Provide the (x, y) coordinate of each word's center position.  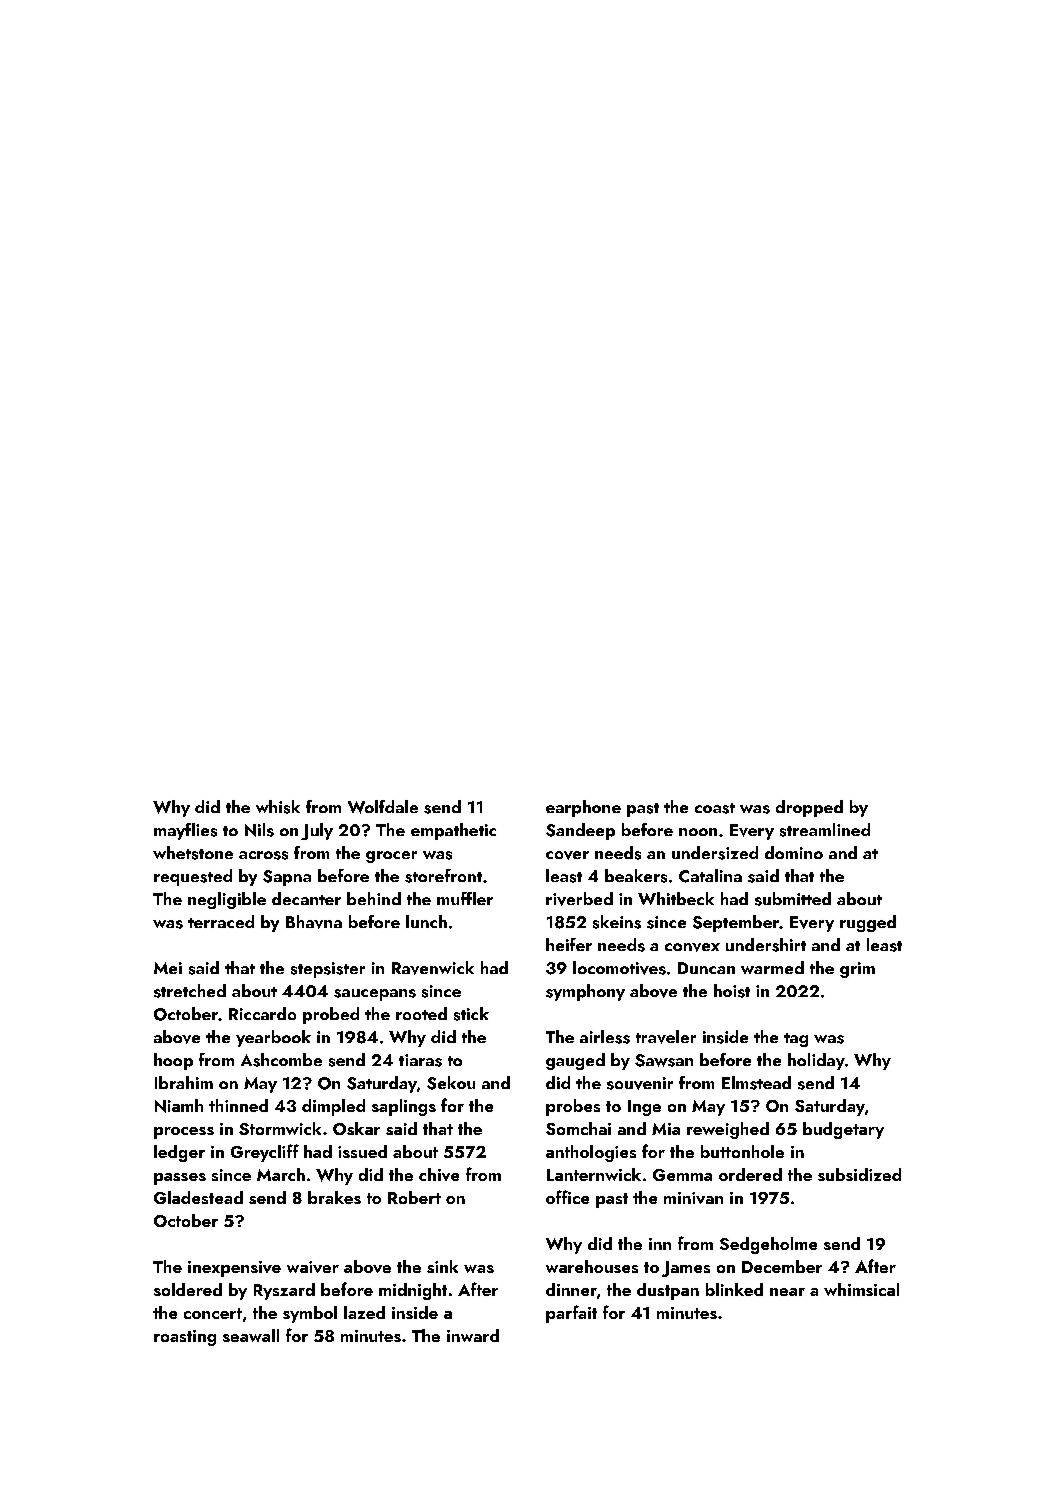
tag (796, 1040)
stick (471, 1014)
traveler (666, 1037)
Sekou (451, 1083)
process (184, 1133)
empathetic (453, 831)
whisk (278, 807)
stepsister (328, 970)
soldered (188, 1289)
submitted (793, 899)
